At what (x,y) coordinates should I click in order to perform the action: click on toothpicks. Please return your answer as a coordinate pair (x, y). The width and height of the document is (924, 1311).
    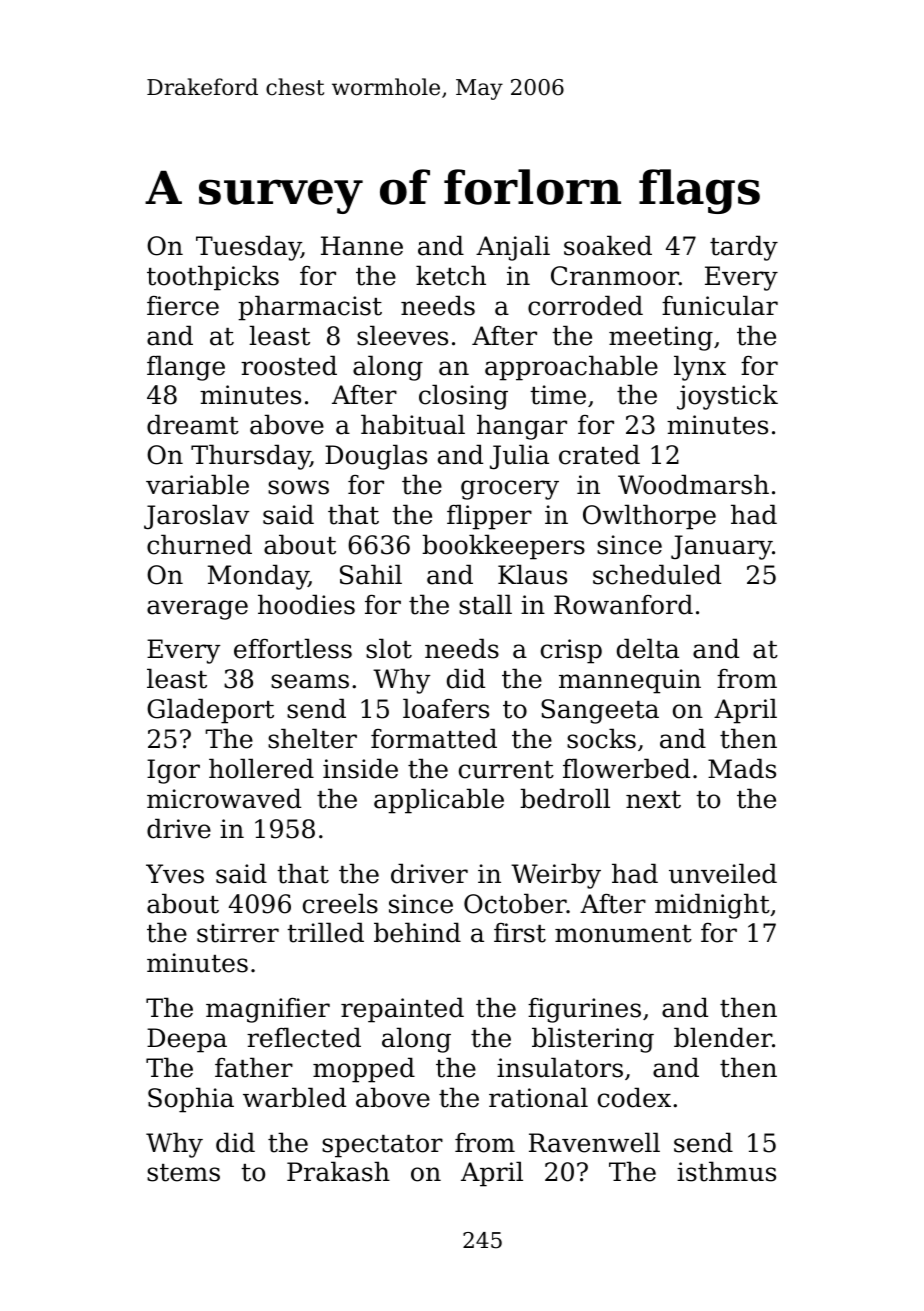
    Looking at the image, I should click on (213, 278).
